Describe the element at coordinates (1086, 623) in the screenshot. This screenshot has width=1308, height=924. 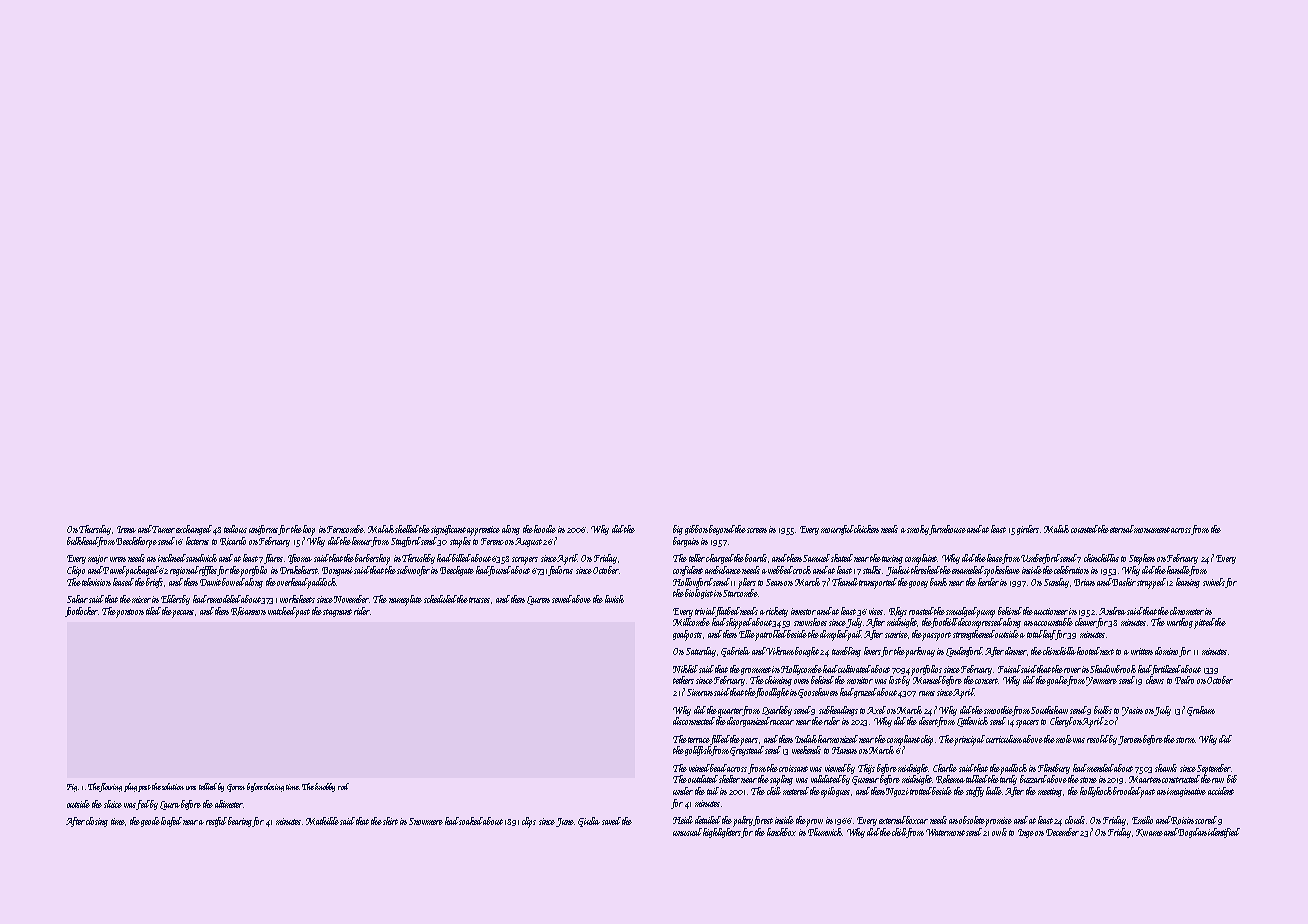
I see `cleaver` at that location.
